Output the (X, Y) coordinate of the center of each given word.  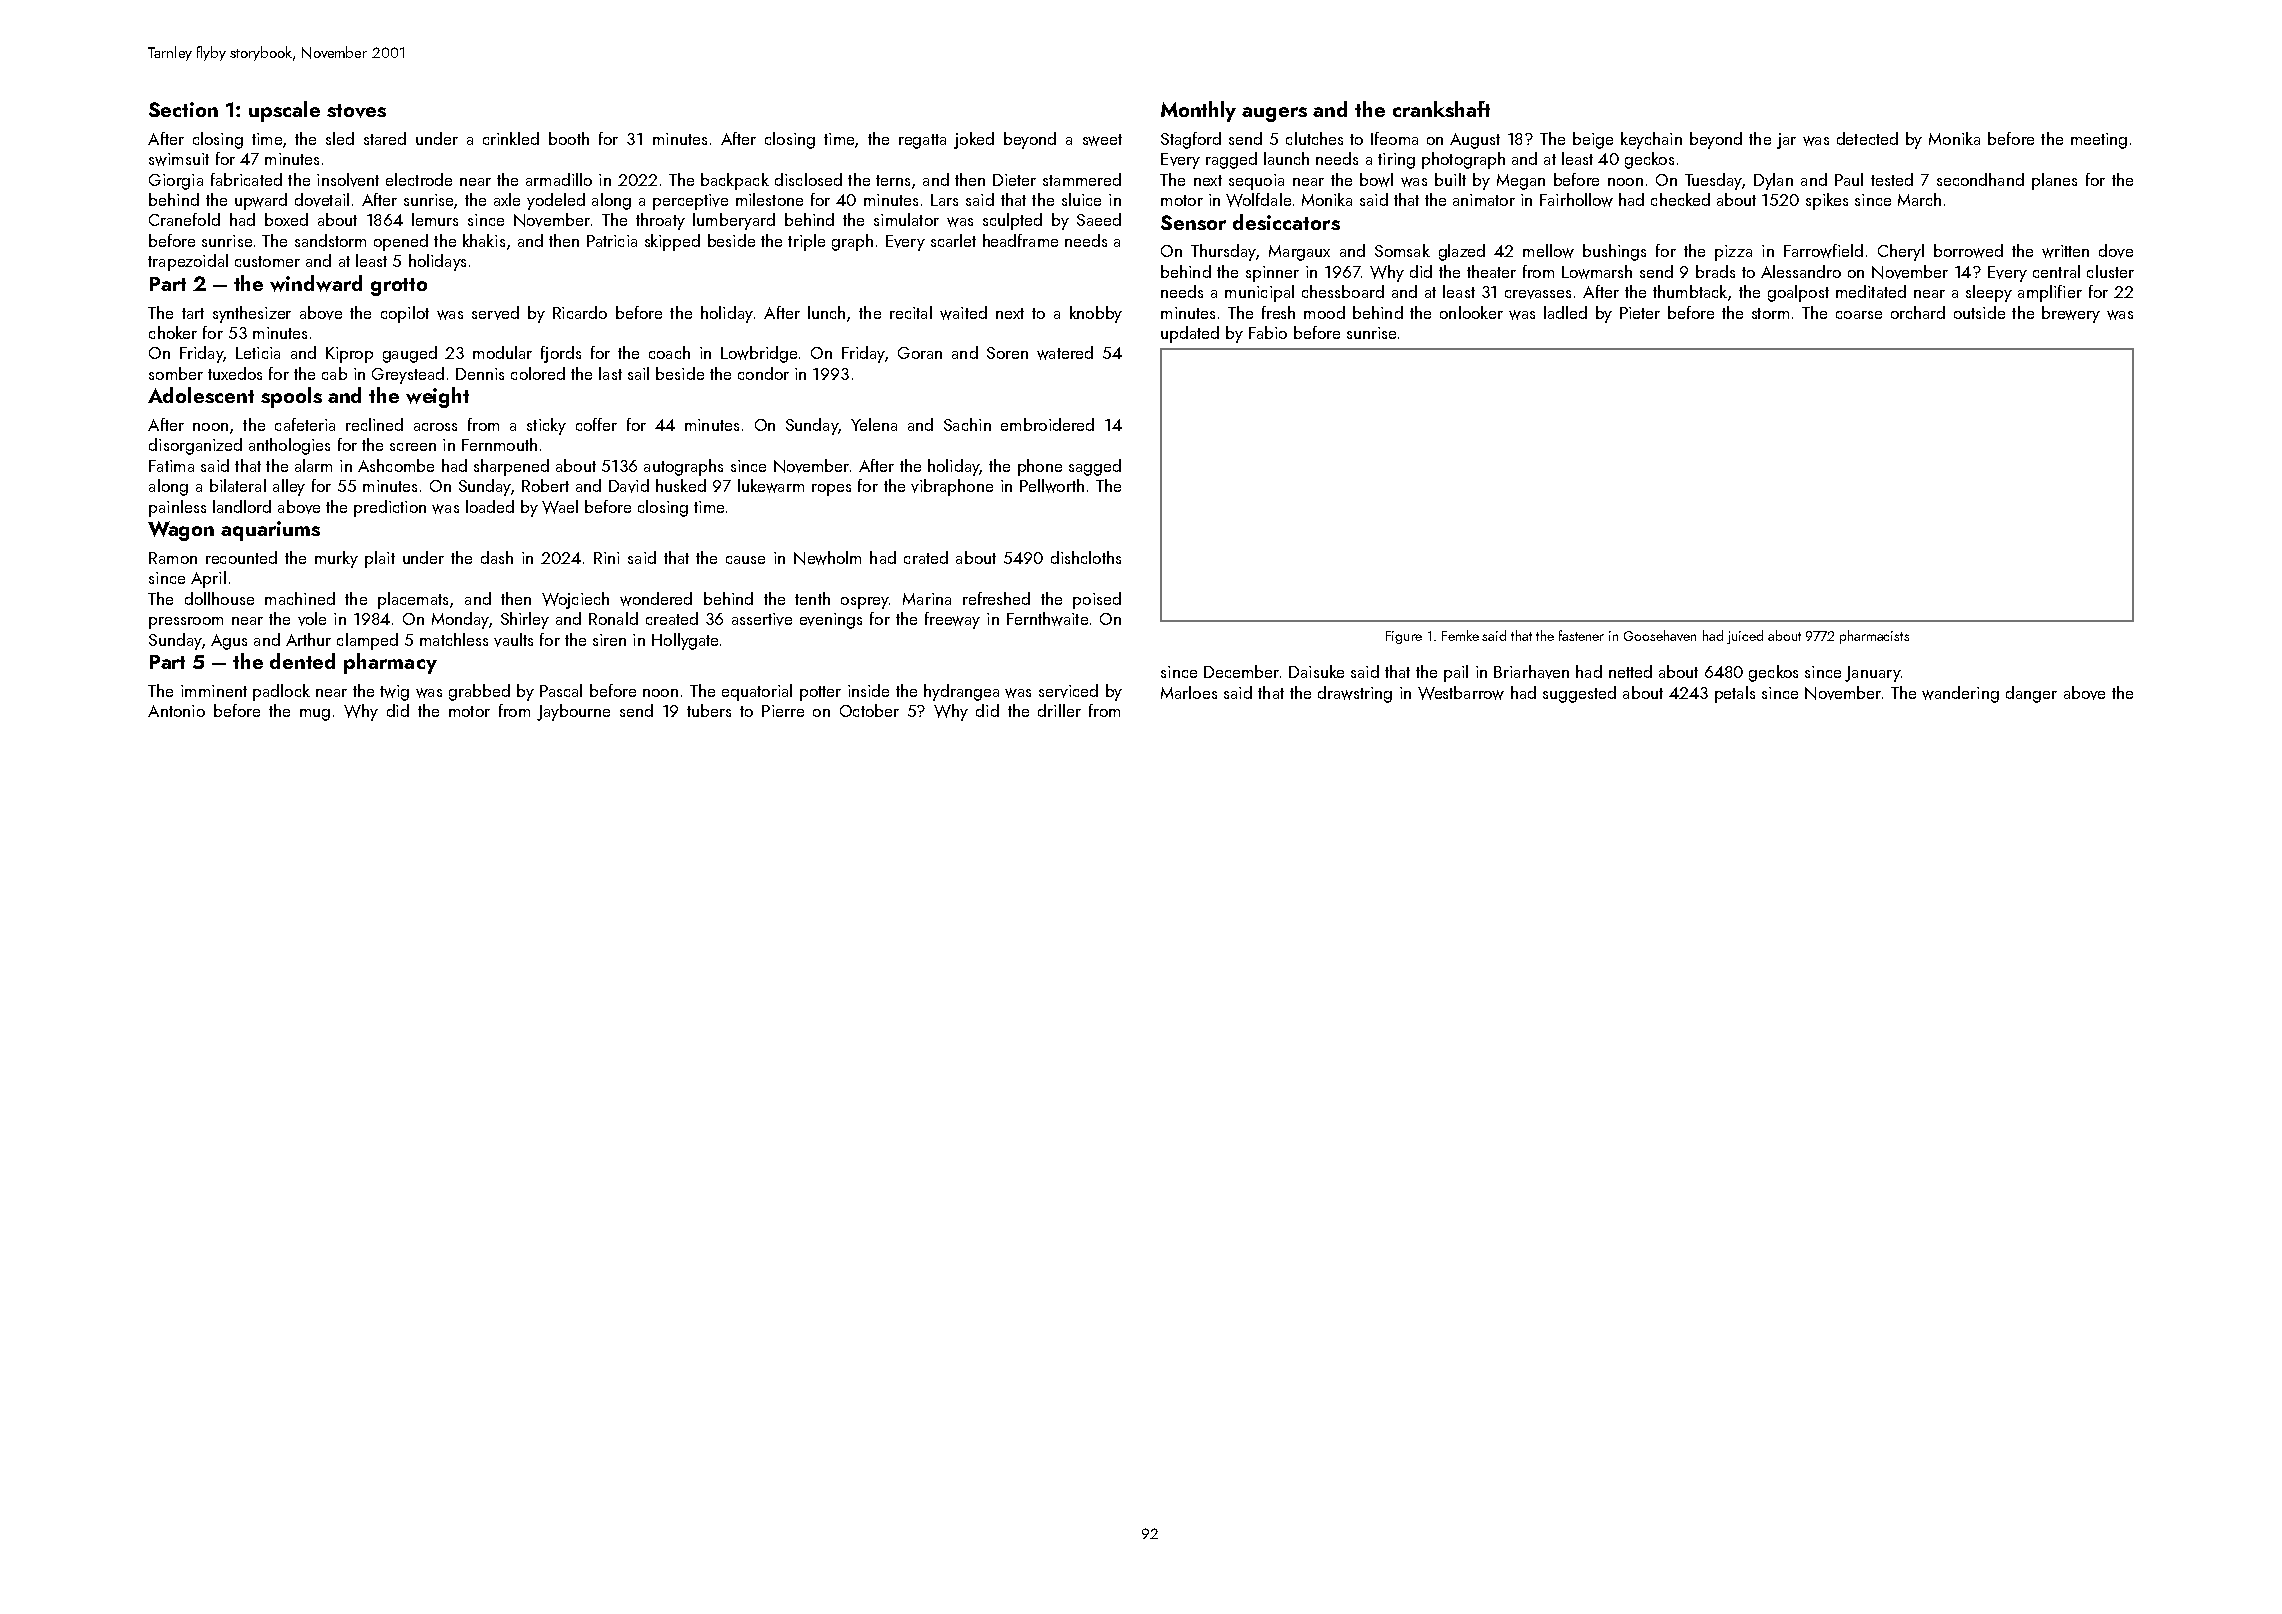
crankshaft (1441, 109)
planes (2054, 181)
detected (1867, 138)
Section (183, 109)
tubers (709, 710)
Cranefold (184, 219)
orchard (1918, 312)
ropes (831, 490)
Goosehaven (1660, 635)
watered (1065, 353)
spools (291, 397)
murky (336, 559)
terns (893, 180)
